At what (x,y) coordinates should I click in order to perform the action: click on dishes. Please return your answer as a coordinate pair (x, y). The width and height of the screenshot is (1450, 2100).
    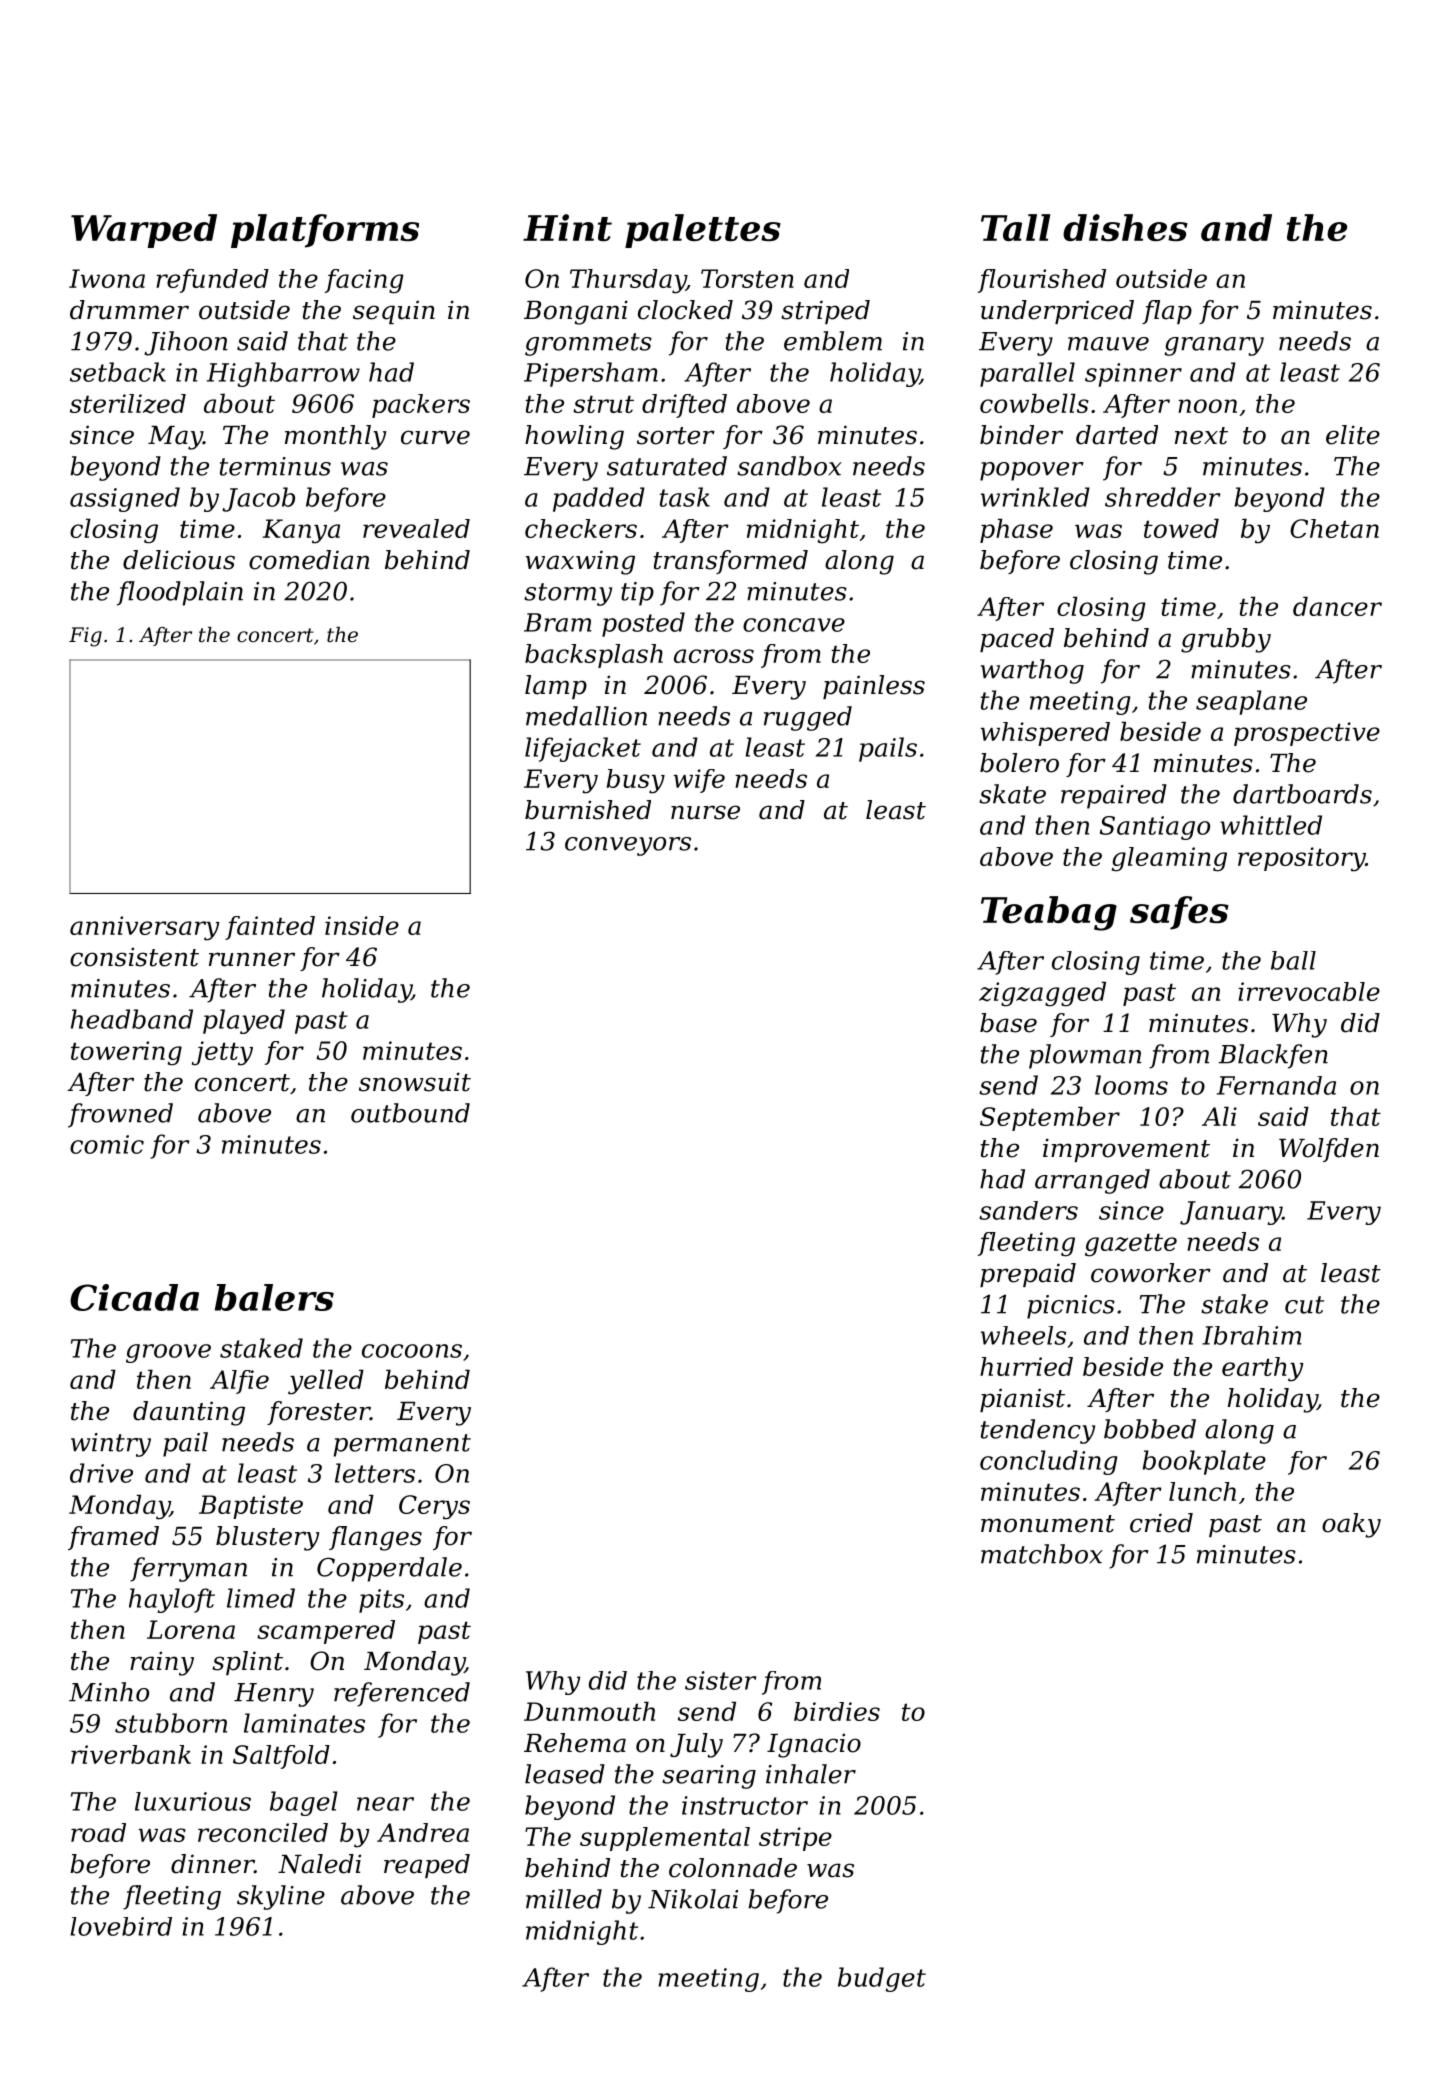
    Looking at the image, I should click on (1125, 227).
